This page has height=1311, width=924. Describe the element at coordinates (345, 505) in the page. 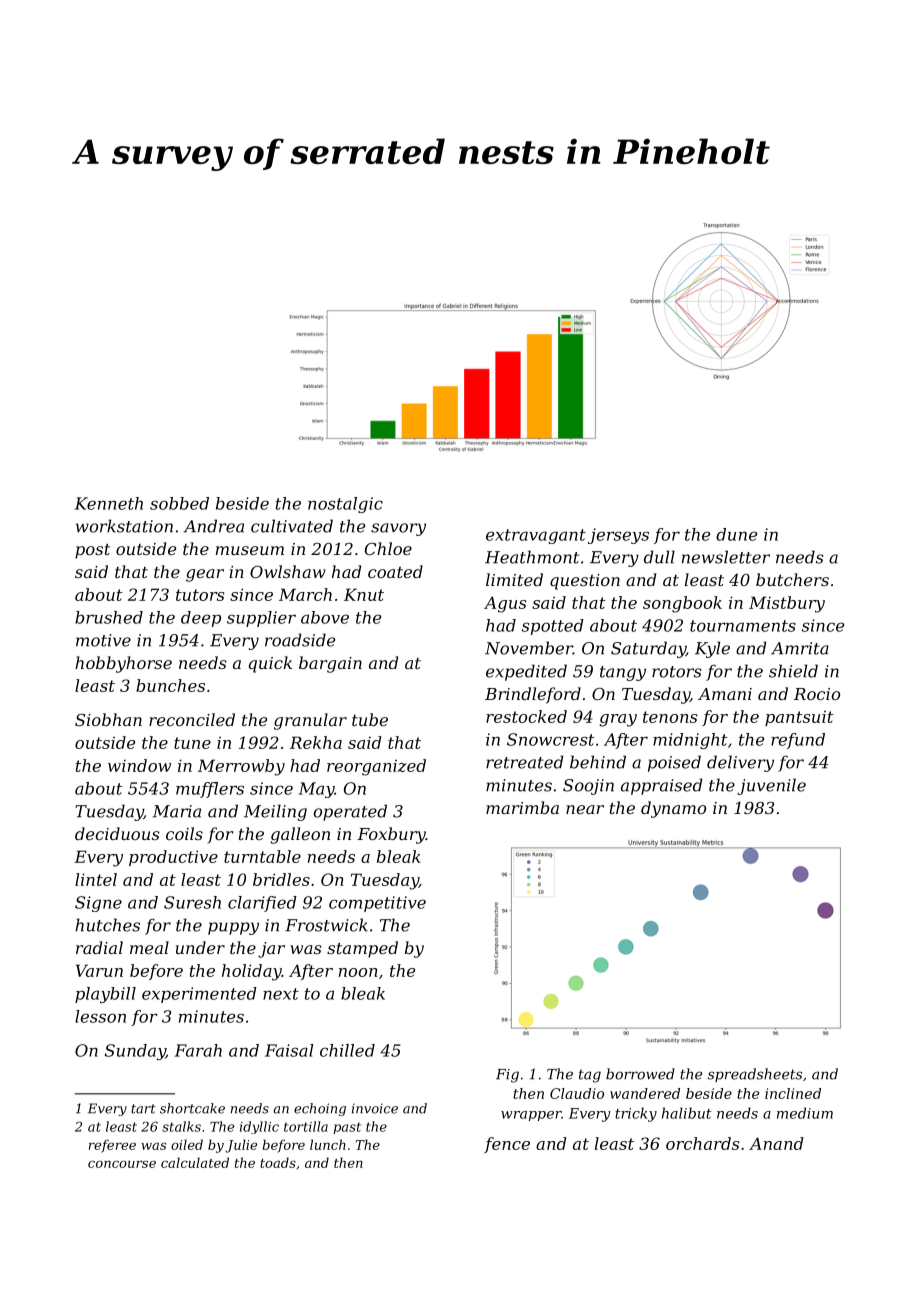

I see `nostalgic` at that location.
